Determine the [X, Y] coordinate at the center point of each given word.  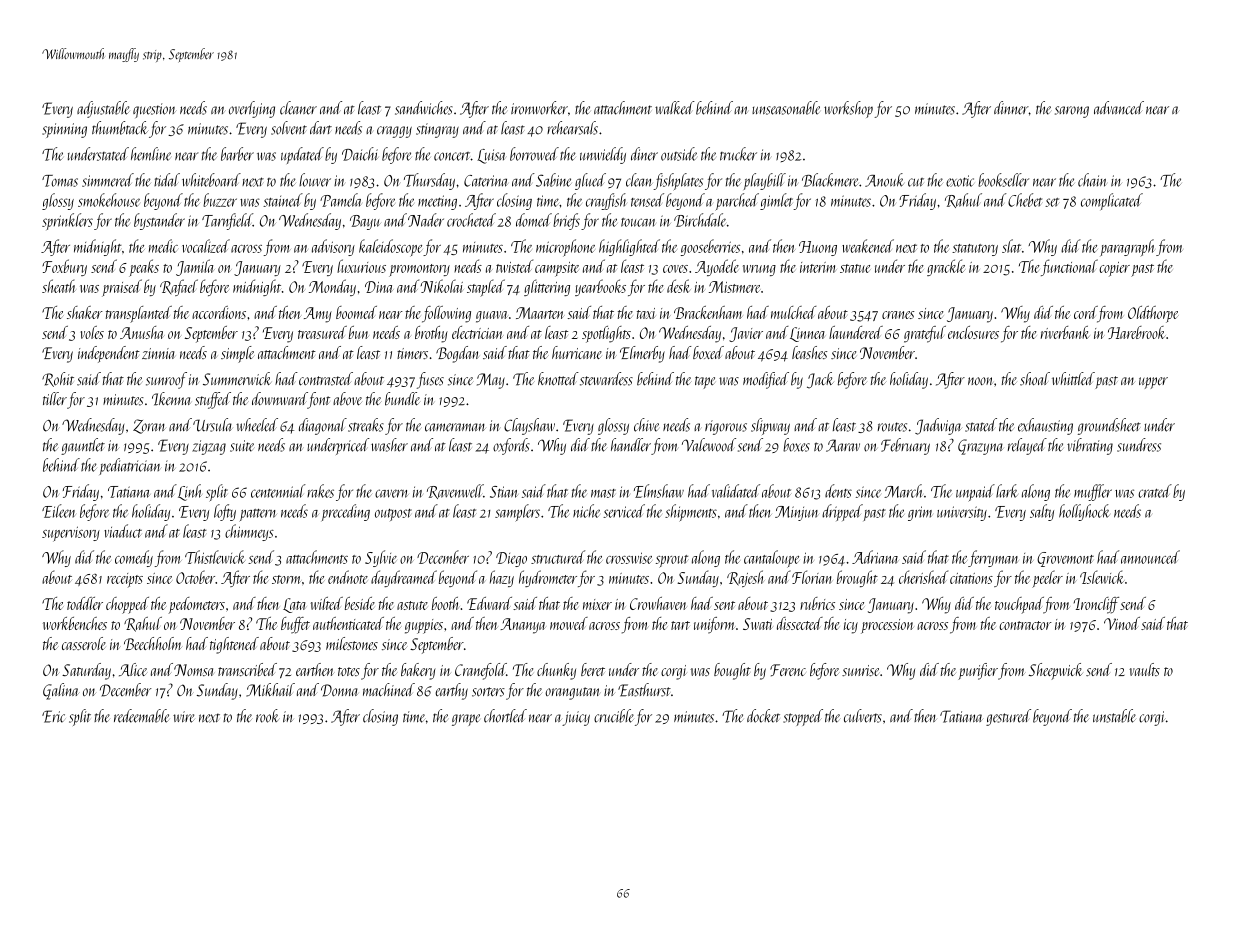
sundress [1139, 445]
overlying [252, 109]
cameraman [455, 427]
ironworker [539, 108]
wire [184, 717]
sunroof [166, 380]
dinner [1011, 108]
